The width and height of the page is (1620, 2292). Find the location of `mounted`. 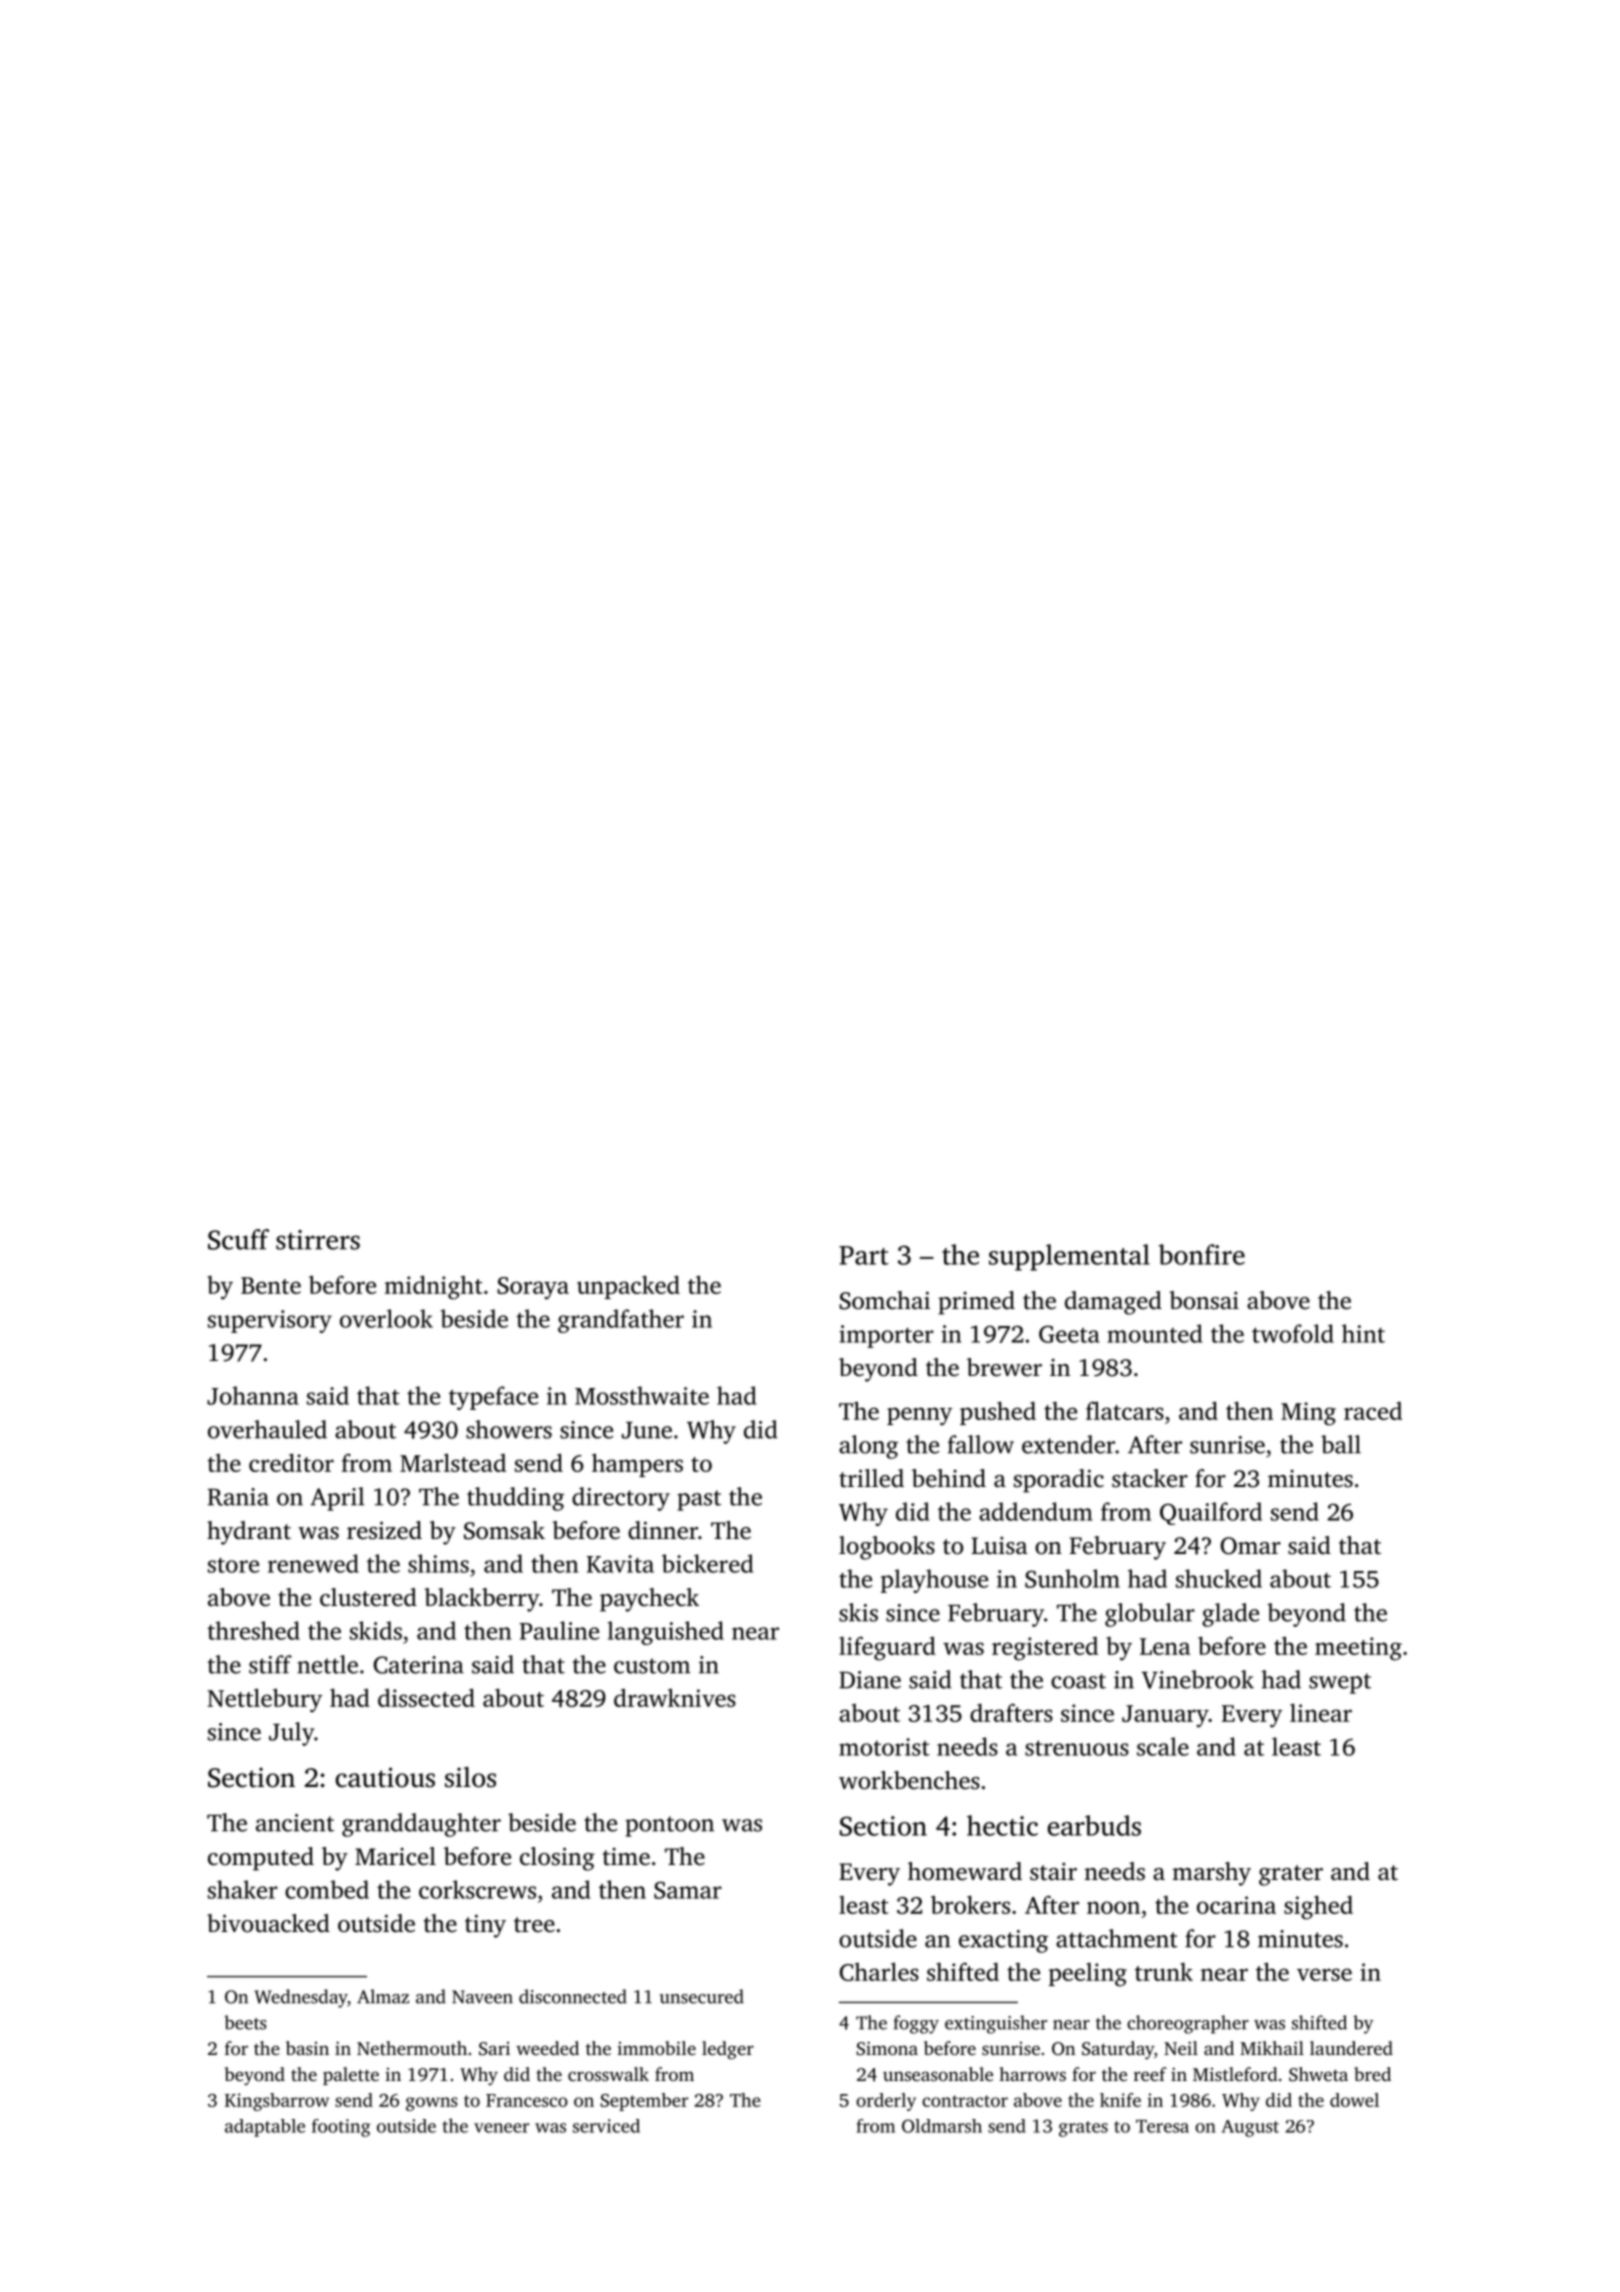

mounted is located at coordinates (1154, 1333).
